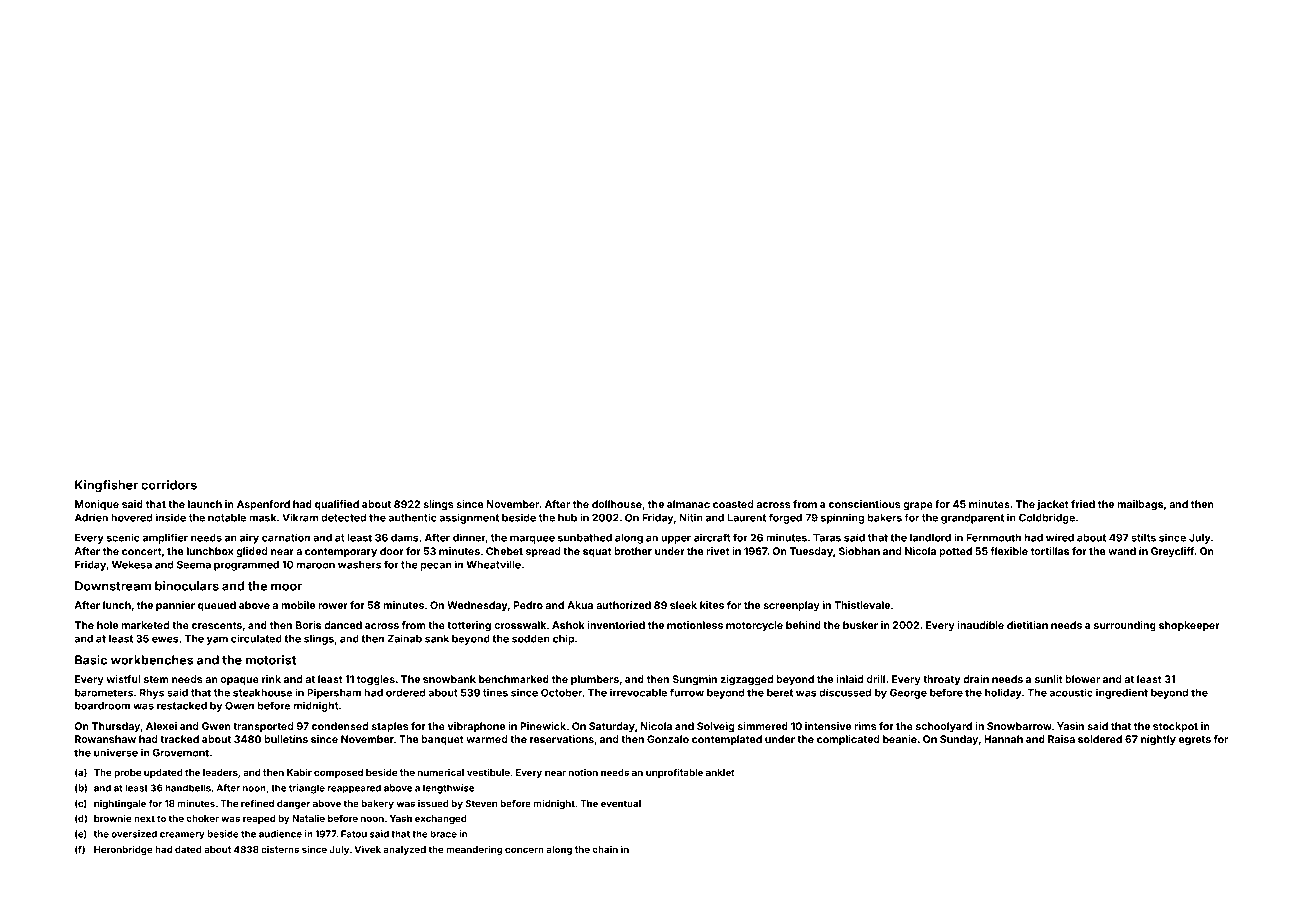 The width and height of the image is (1308, 924). Describe the element at coordinates (337, 505) in the image. I see `qualified` at that location.
